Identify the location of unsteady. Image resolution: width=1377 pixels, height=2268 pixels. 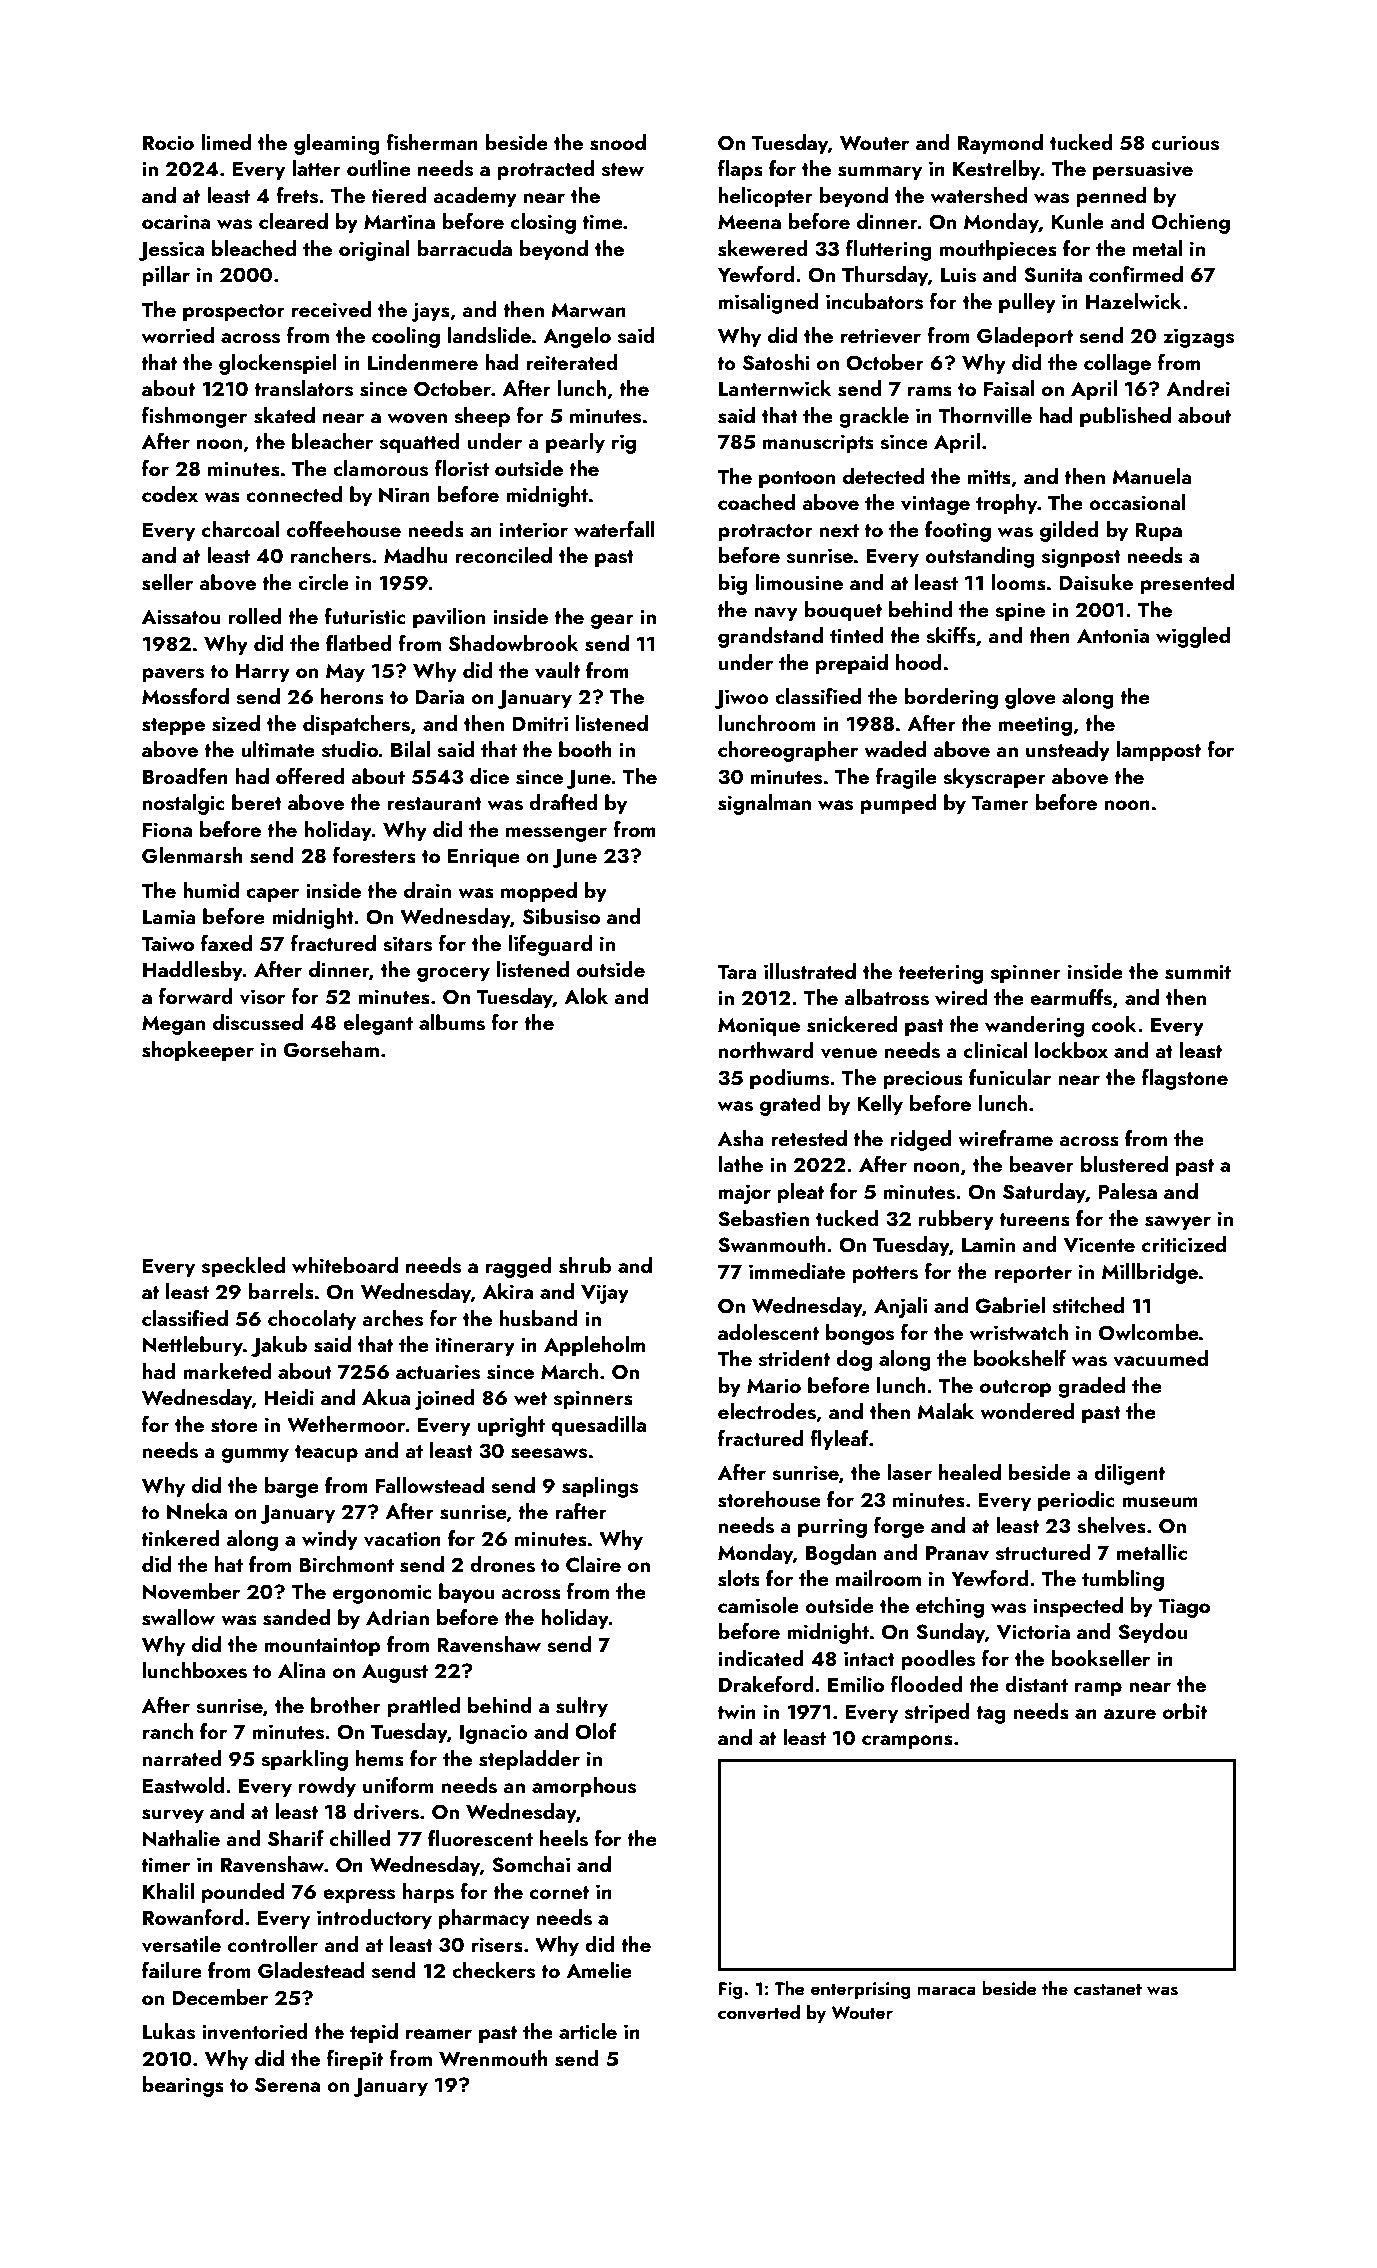
(1068, 751).
